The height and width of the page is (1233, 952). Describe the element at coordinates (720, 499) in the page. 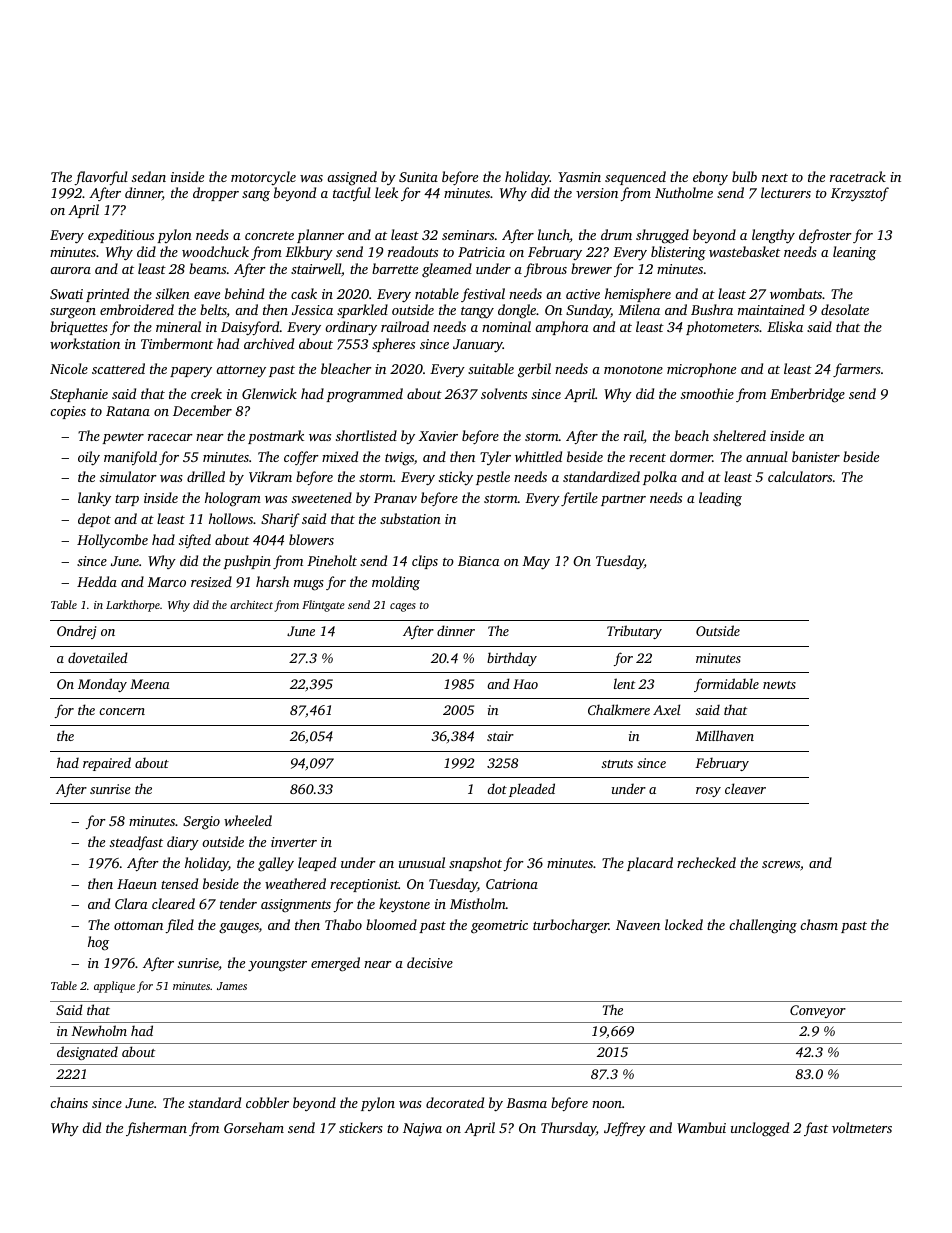

I see `leading` at that location.
